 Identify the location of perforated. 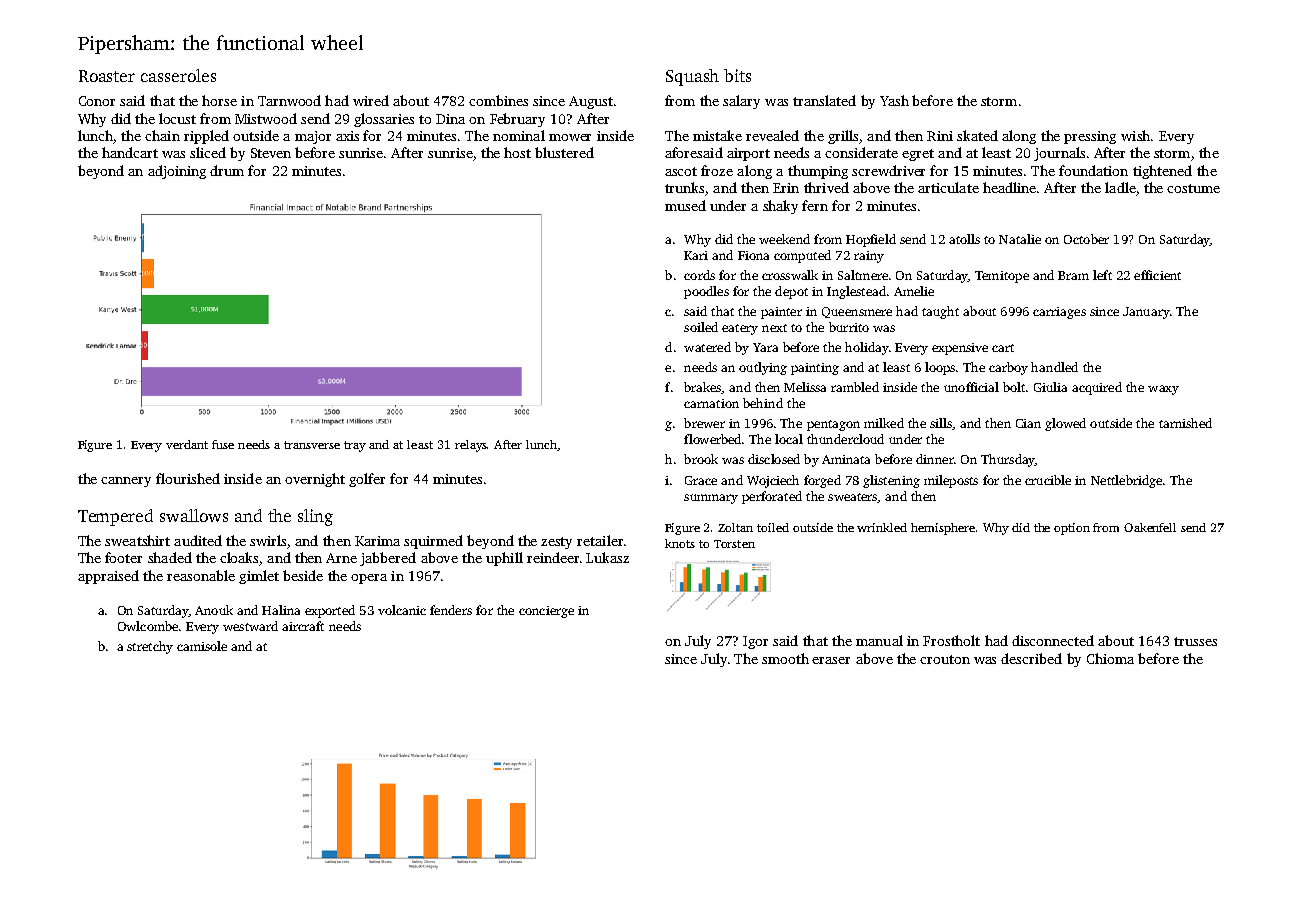
(772, 497).
